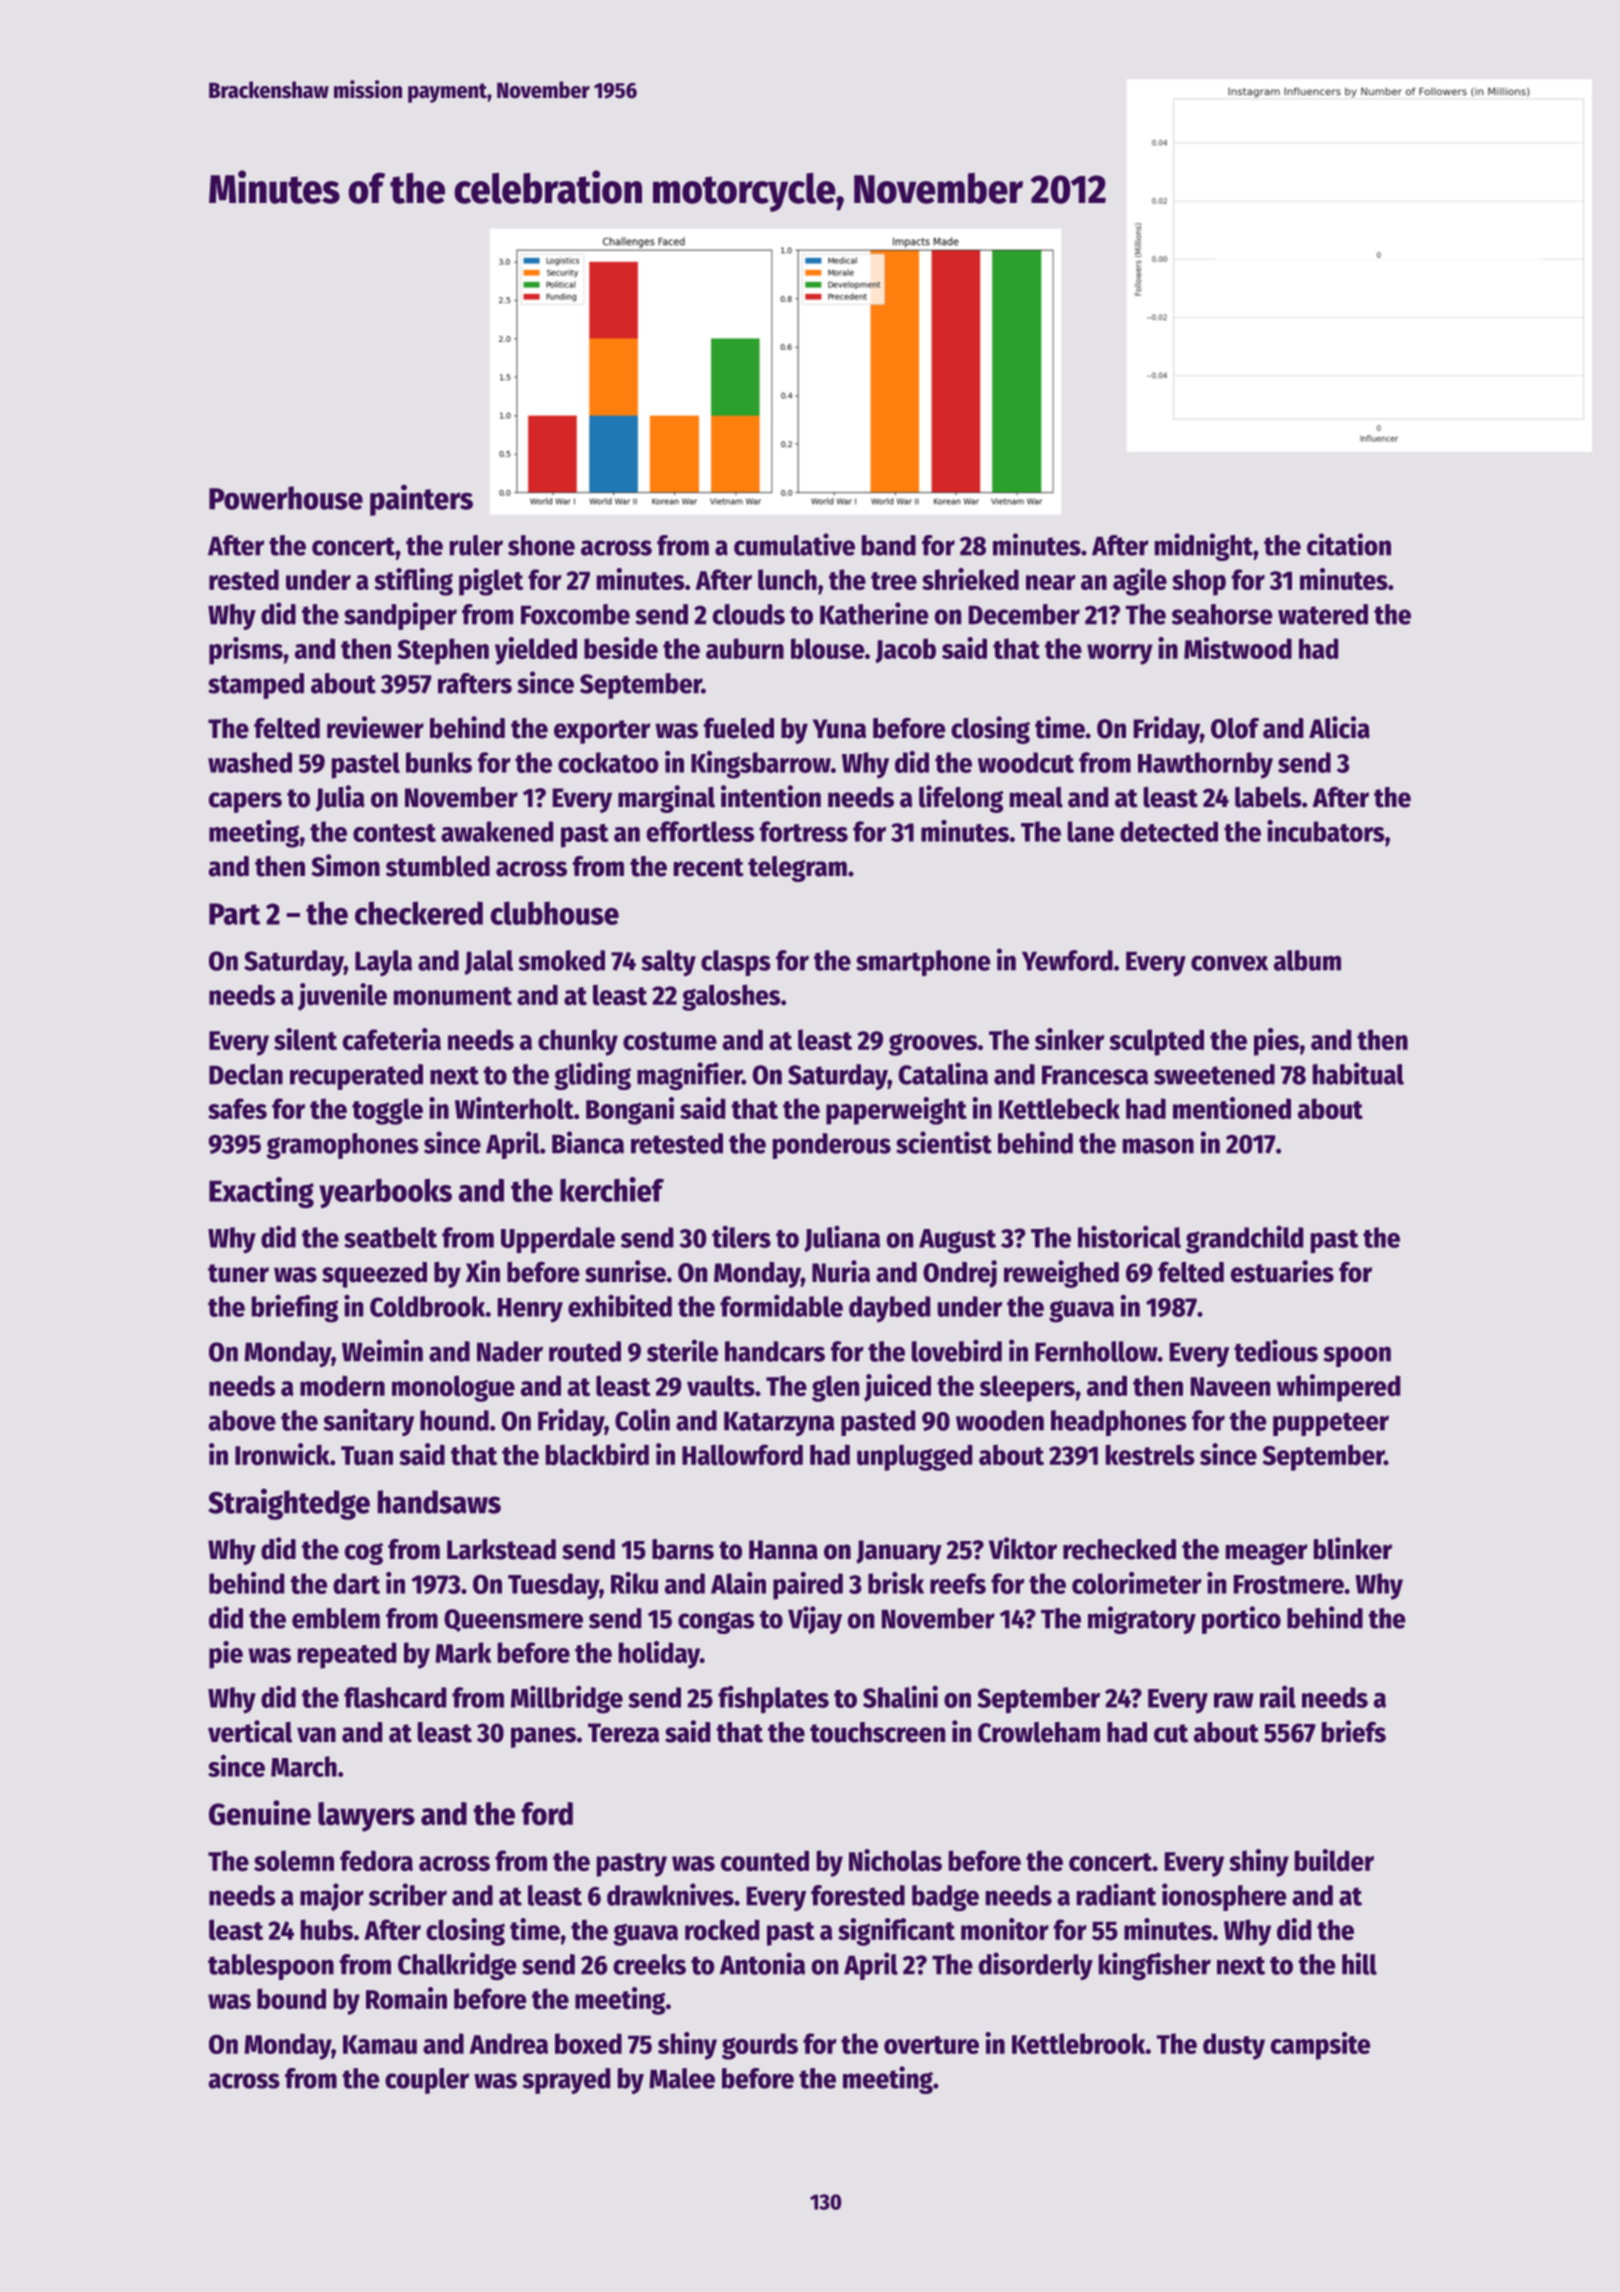 The image size is (1620, 2292). Describe the element at coordinates (286, 498) in the screenshot. I see `Powerhouse` at that location.
